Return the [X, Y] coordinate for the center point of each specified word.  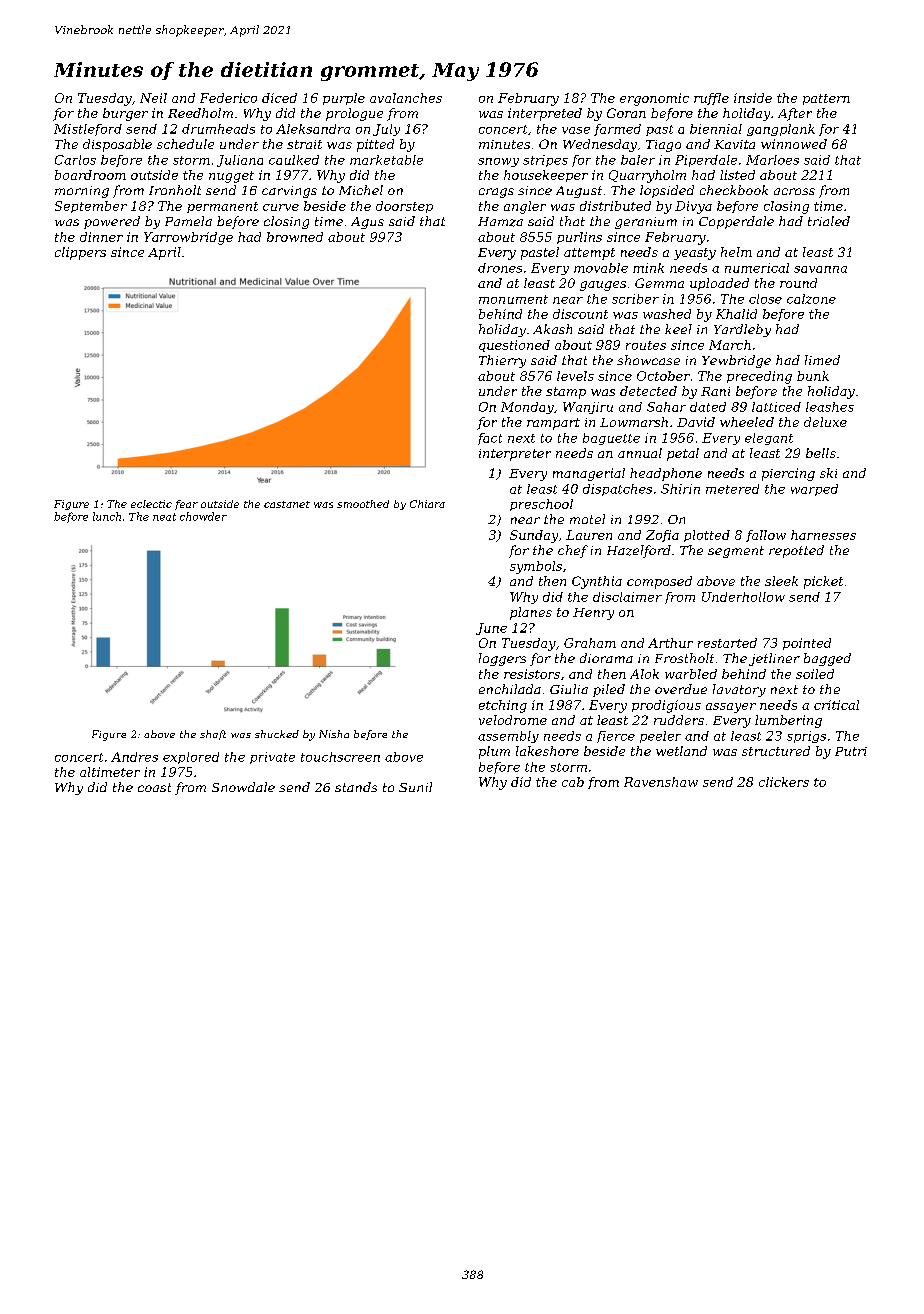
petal [683, 454]
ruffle [711, 99]
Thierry [502, 361]
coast [154, 787]
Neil [153, 98]
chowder [203, 516]
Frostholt [684, 658]
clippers [80, 253]
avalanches [406, 98]
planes [531, 613]
